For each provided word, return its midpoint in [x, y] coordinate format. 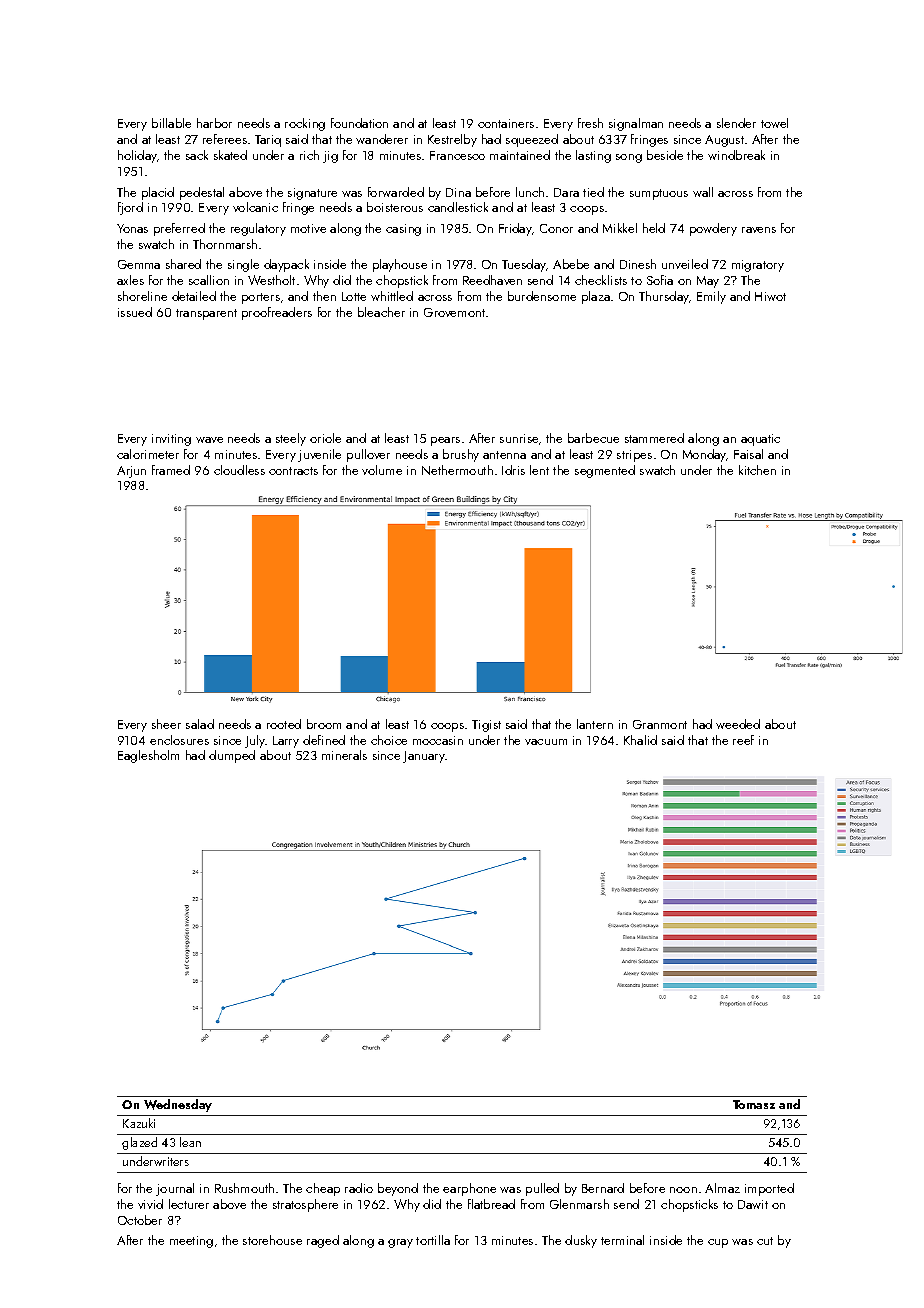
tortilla [433, 1240]
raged [323, 1241]
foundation [359, 123]
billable [171, 123]
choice [389, 740]
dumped [232, 756]
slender [736, 123]
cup [718, 1243]
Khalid [640, 740]
